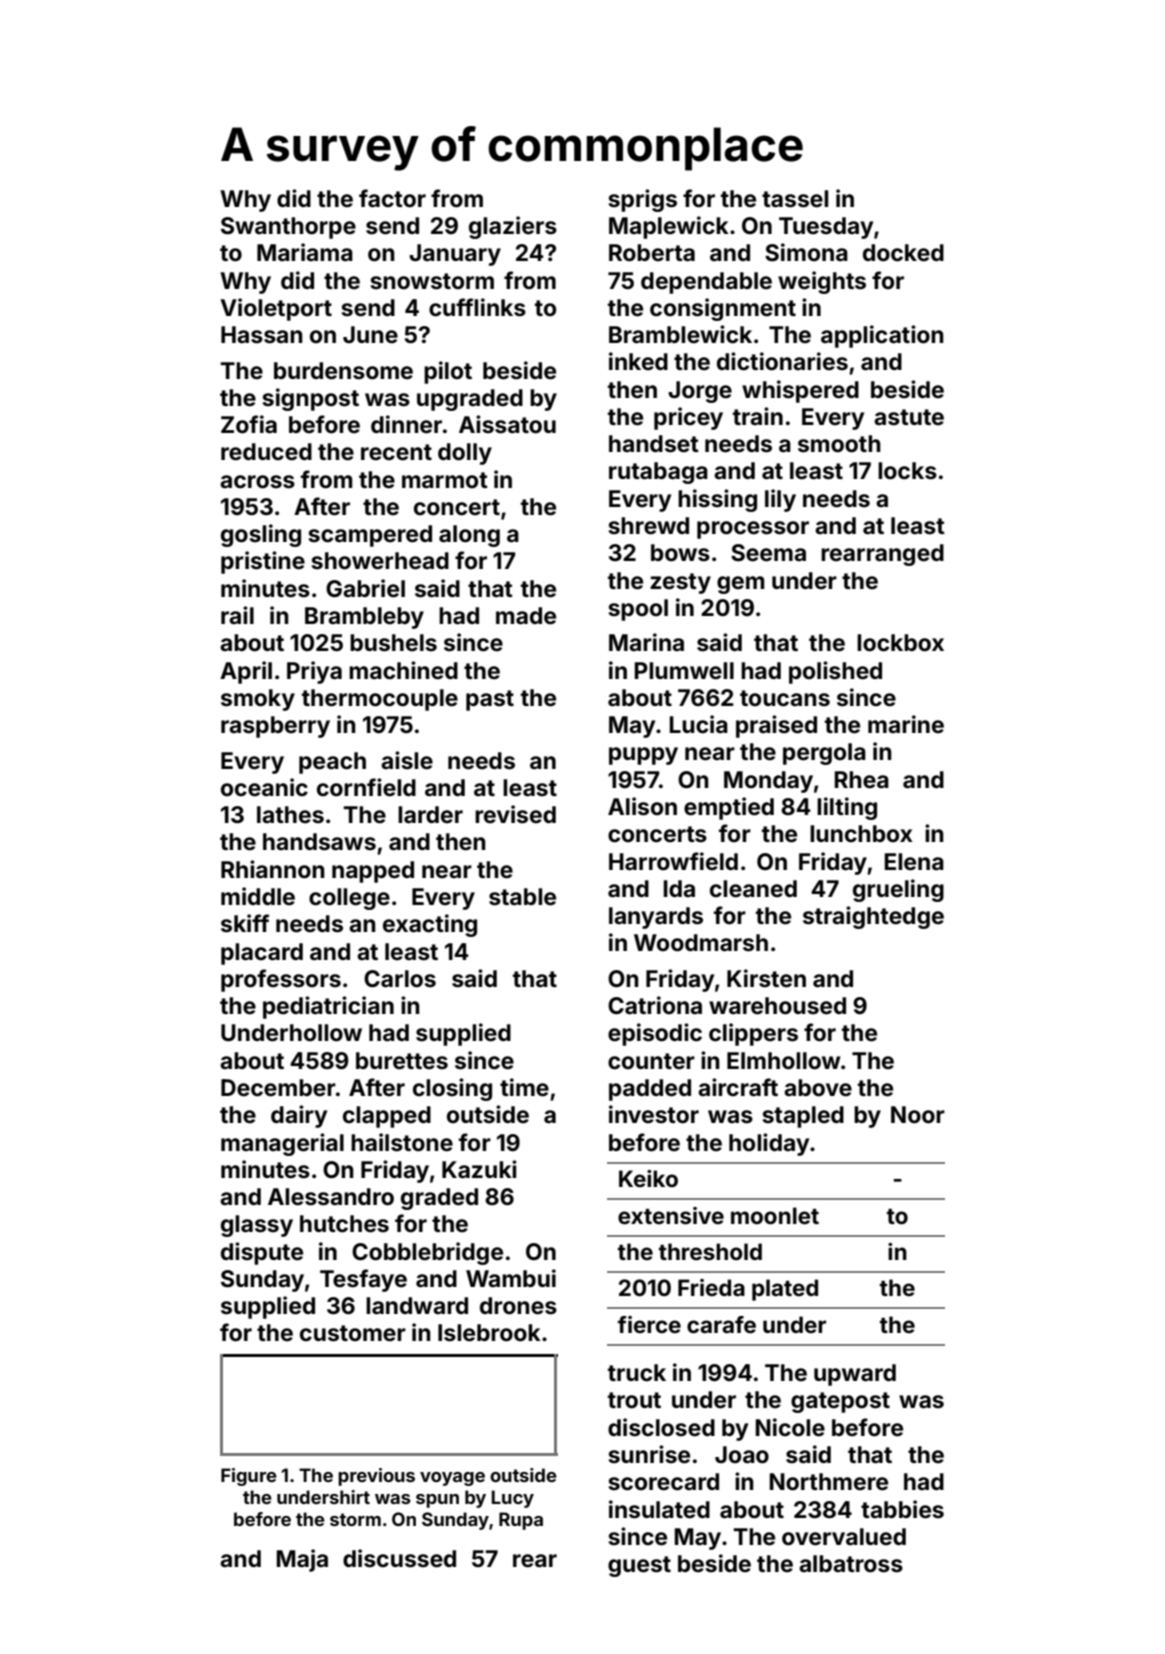 The width and height of the screenshot is (1165, 1654). What do you see at coordinates (387, 1117) in the screenshot?
I see `clapped` at bounding box center [387, 1117].
